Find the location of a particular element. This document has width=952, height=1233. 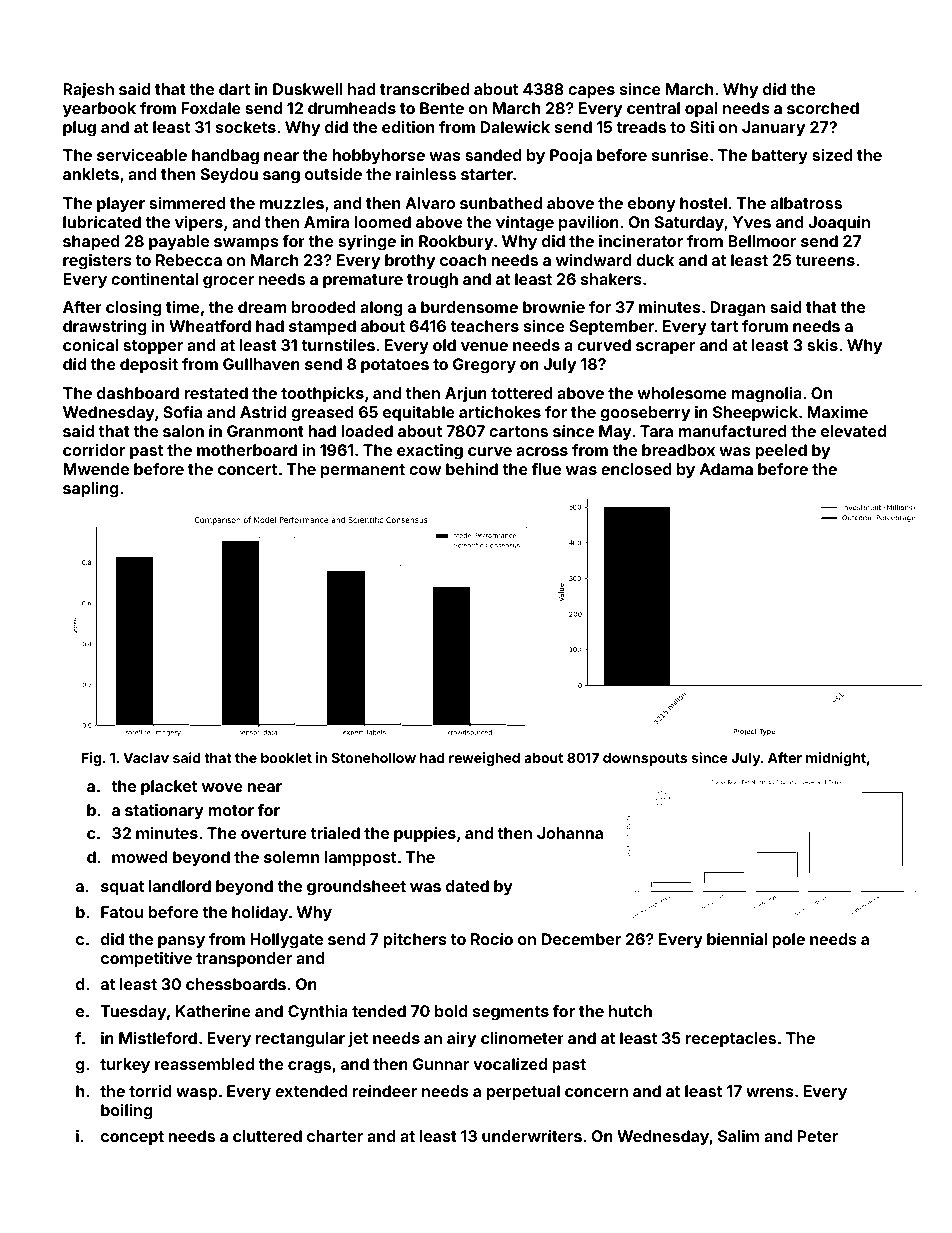

handbag is located at coordinates (225, 157).
